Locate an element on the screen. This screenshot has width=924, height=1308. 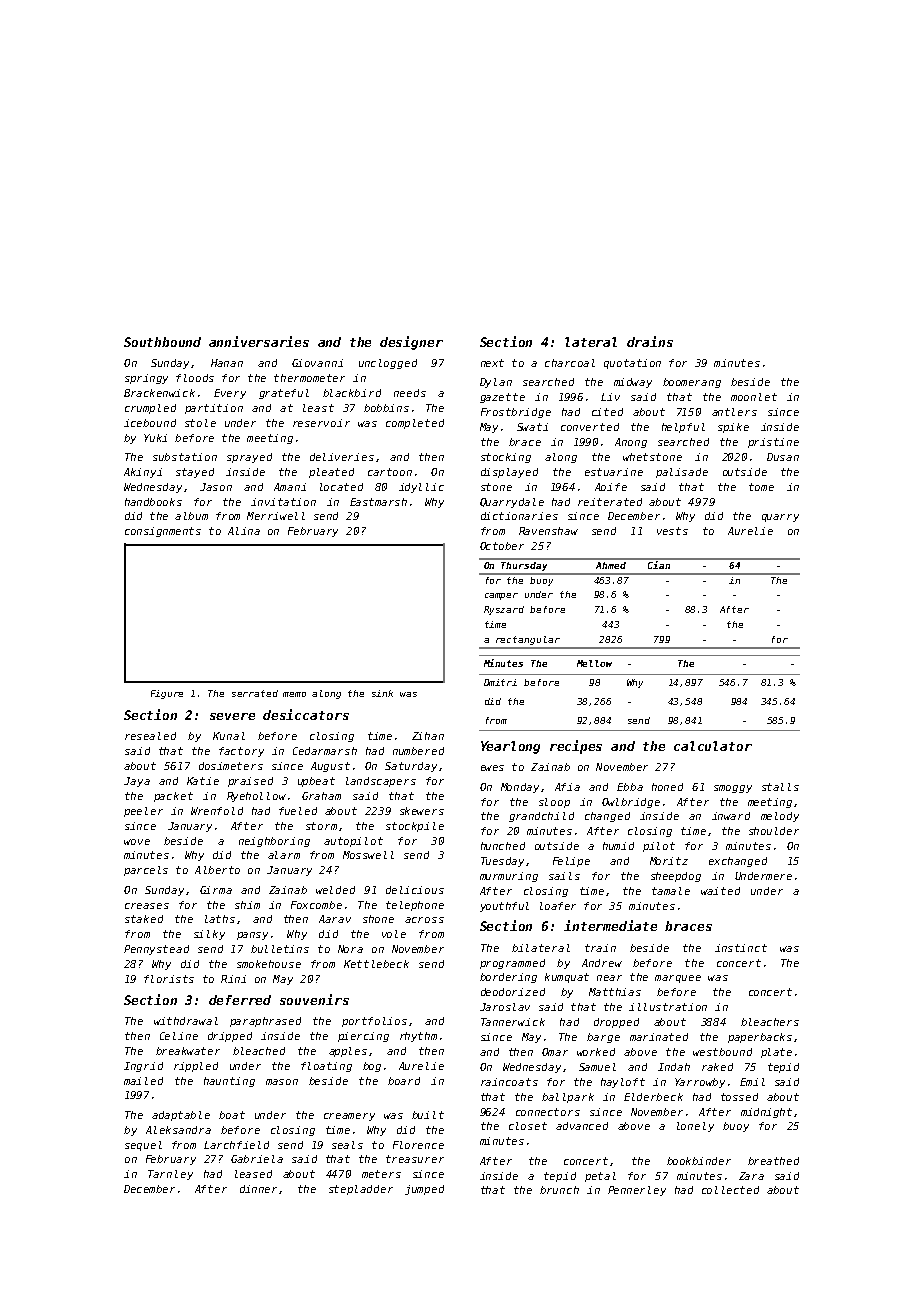
Katie is located at coordinates (203, 781).
